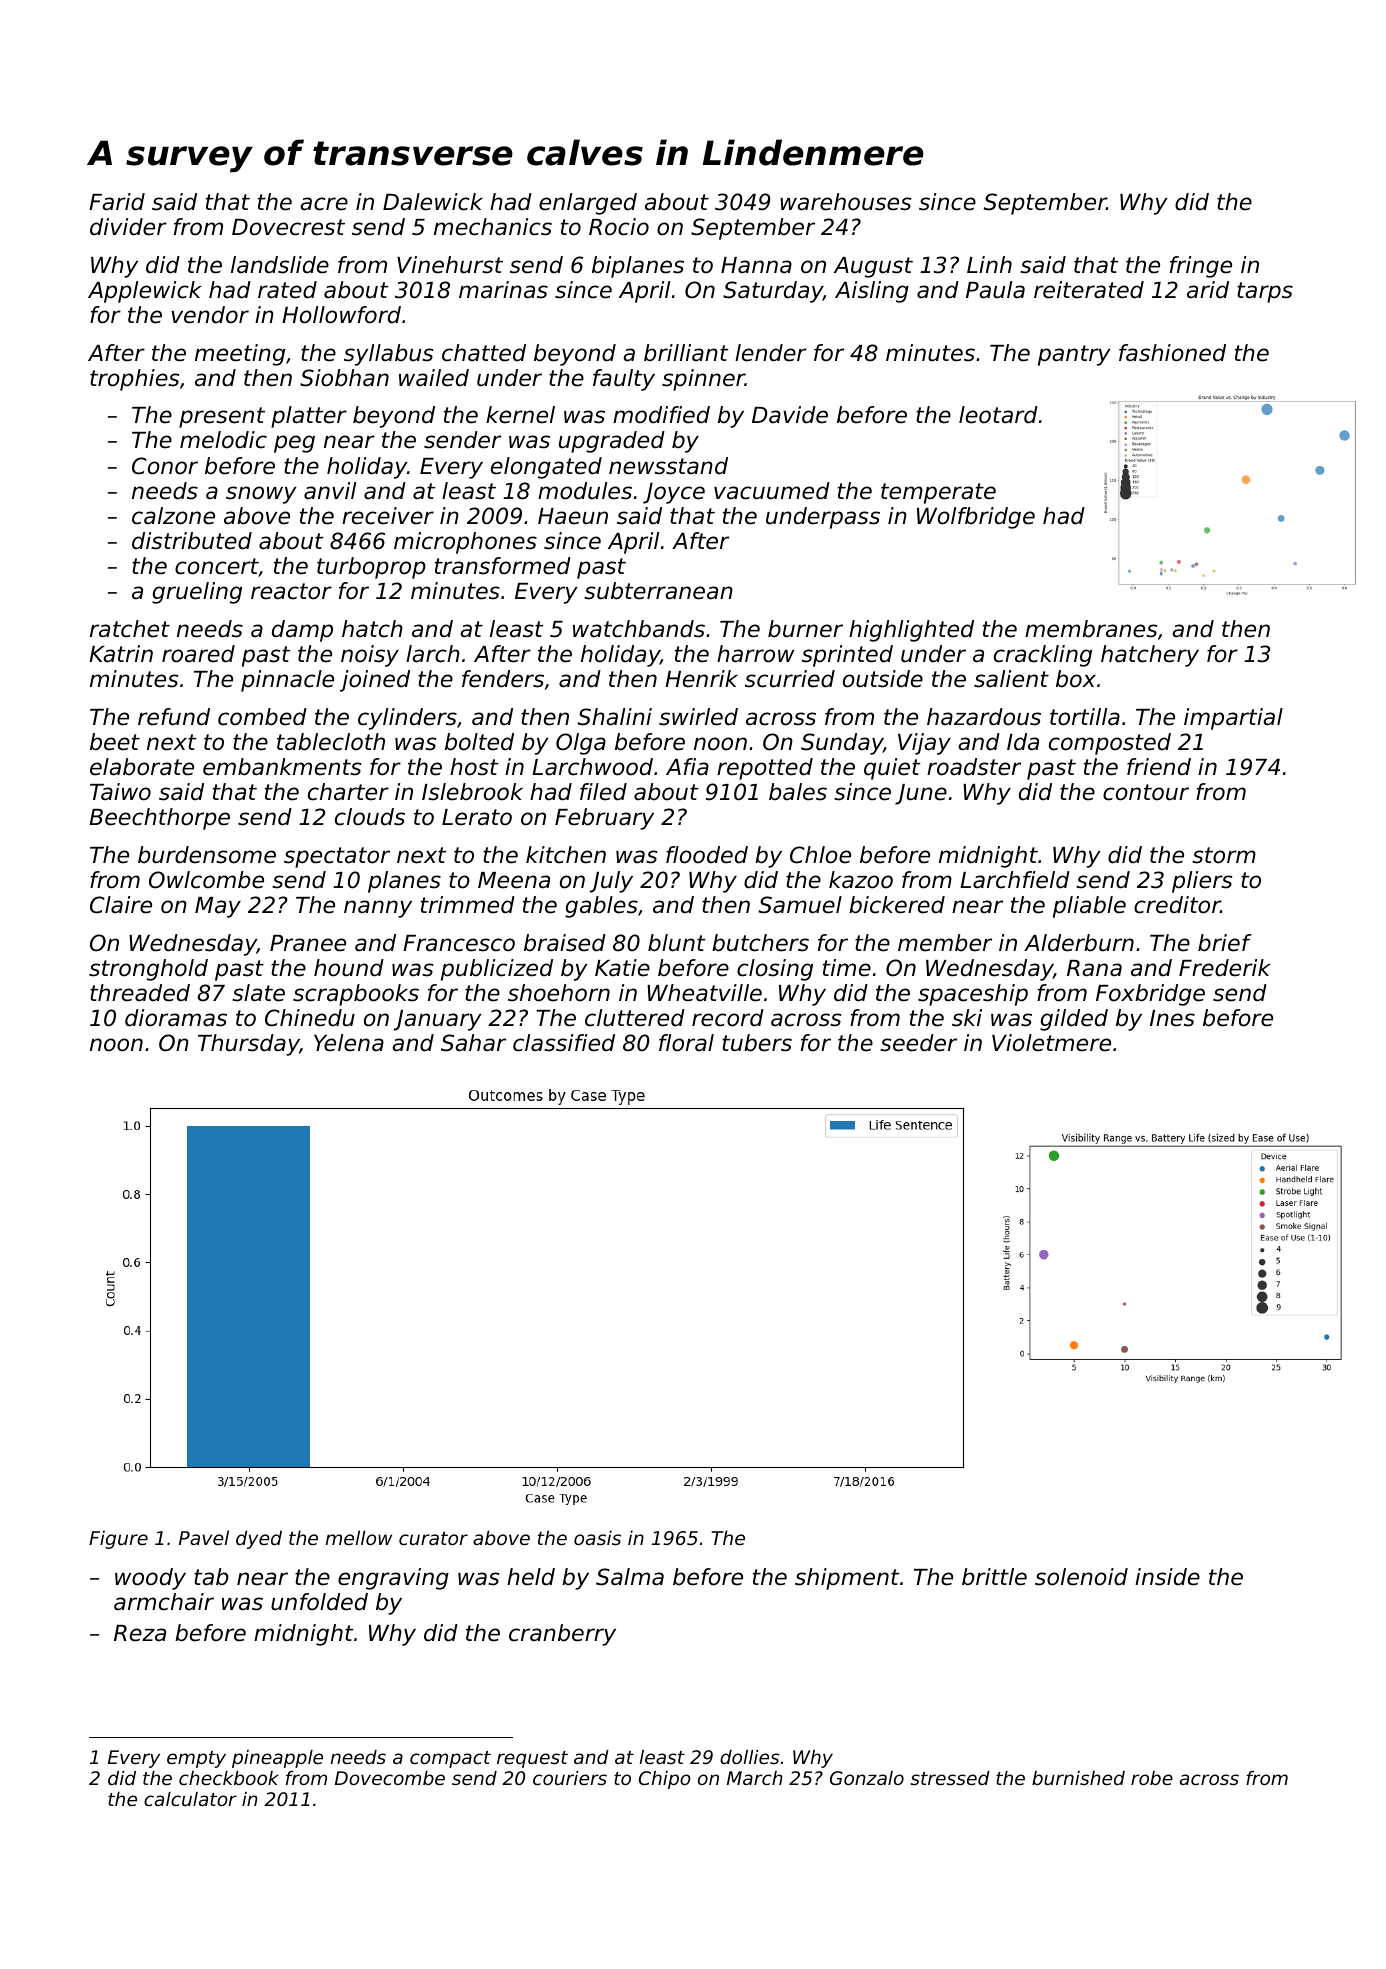  I want to click on calculator, so click(190, 1799).
